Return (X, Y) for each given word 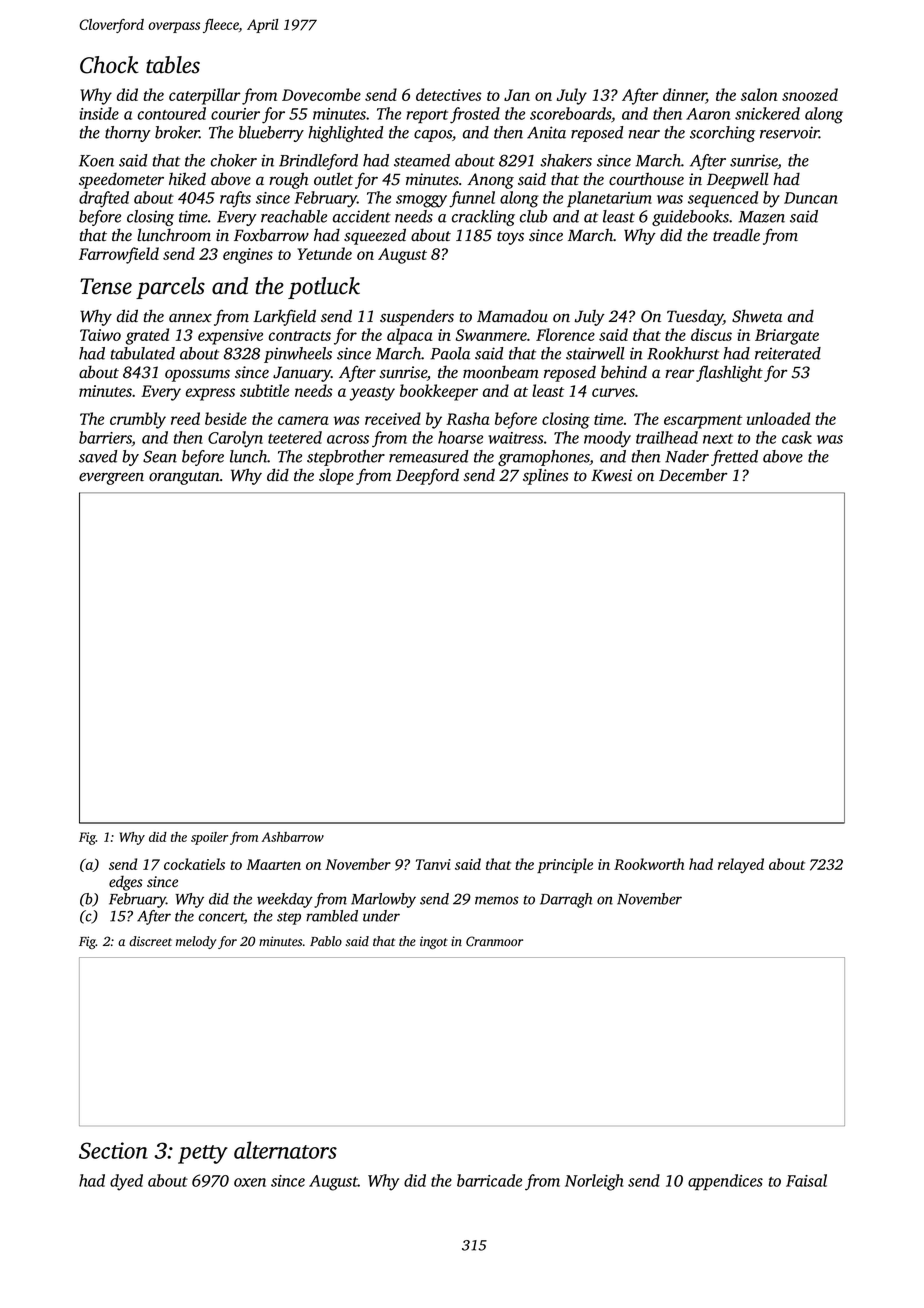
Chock (109, 65)
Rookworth (649, 864)
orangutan (184, 478)
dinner (684, 96)
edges (126, 883)
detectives (448, 94)
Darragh (566, 900)
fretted (734, 458)
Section (113, 1150)
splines (545, 477)
